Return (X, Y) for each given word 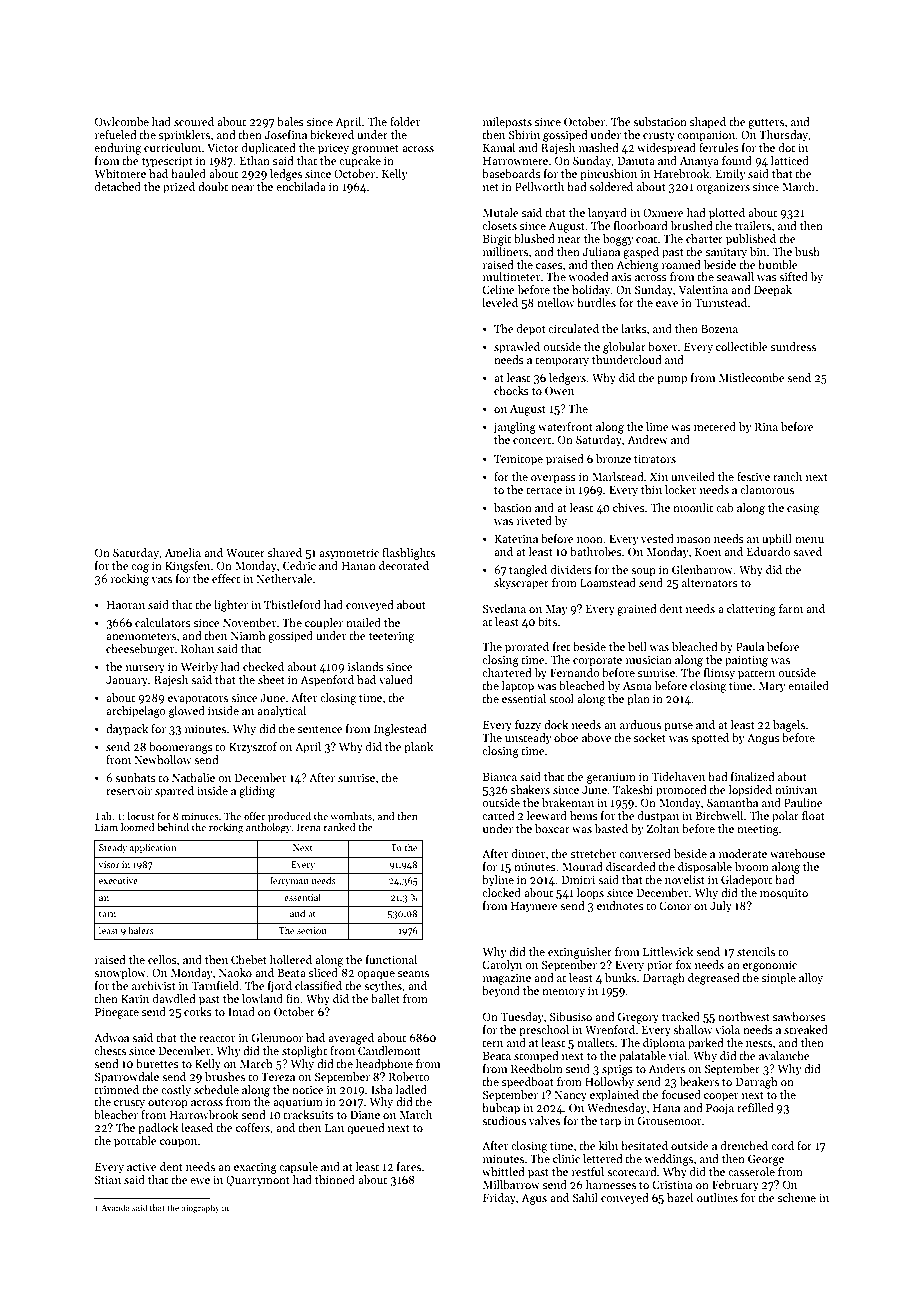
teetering (391, 637)
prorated (527, 648)
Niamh (248, 635)
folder (405, 121)
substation (660, 121)
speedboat (528, 1083)
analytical (281, 712)
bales (290, 121)
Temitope (518, 460)
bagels (789, 726)
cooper (721, 1097)
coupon (178, 1143)
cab (725, 507)
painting (746, 661)
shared (285, 552)
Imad (241, 1011)
